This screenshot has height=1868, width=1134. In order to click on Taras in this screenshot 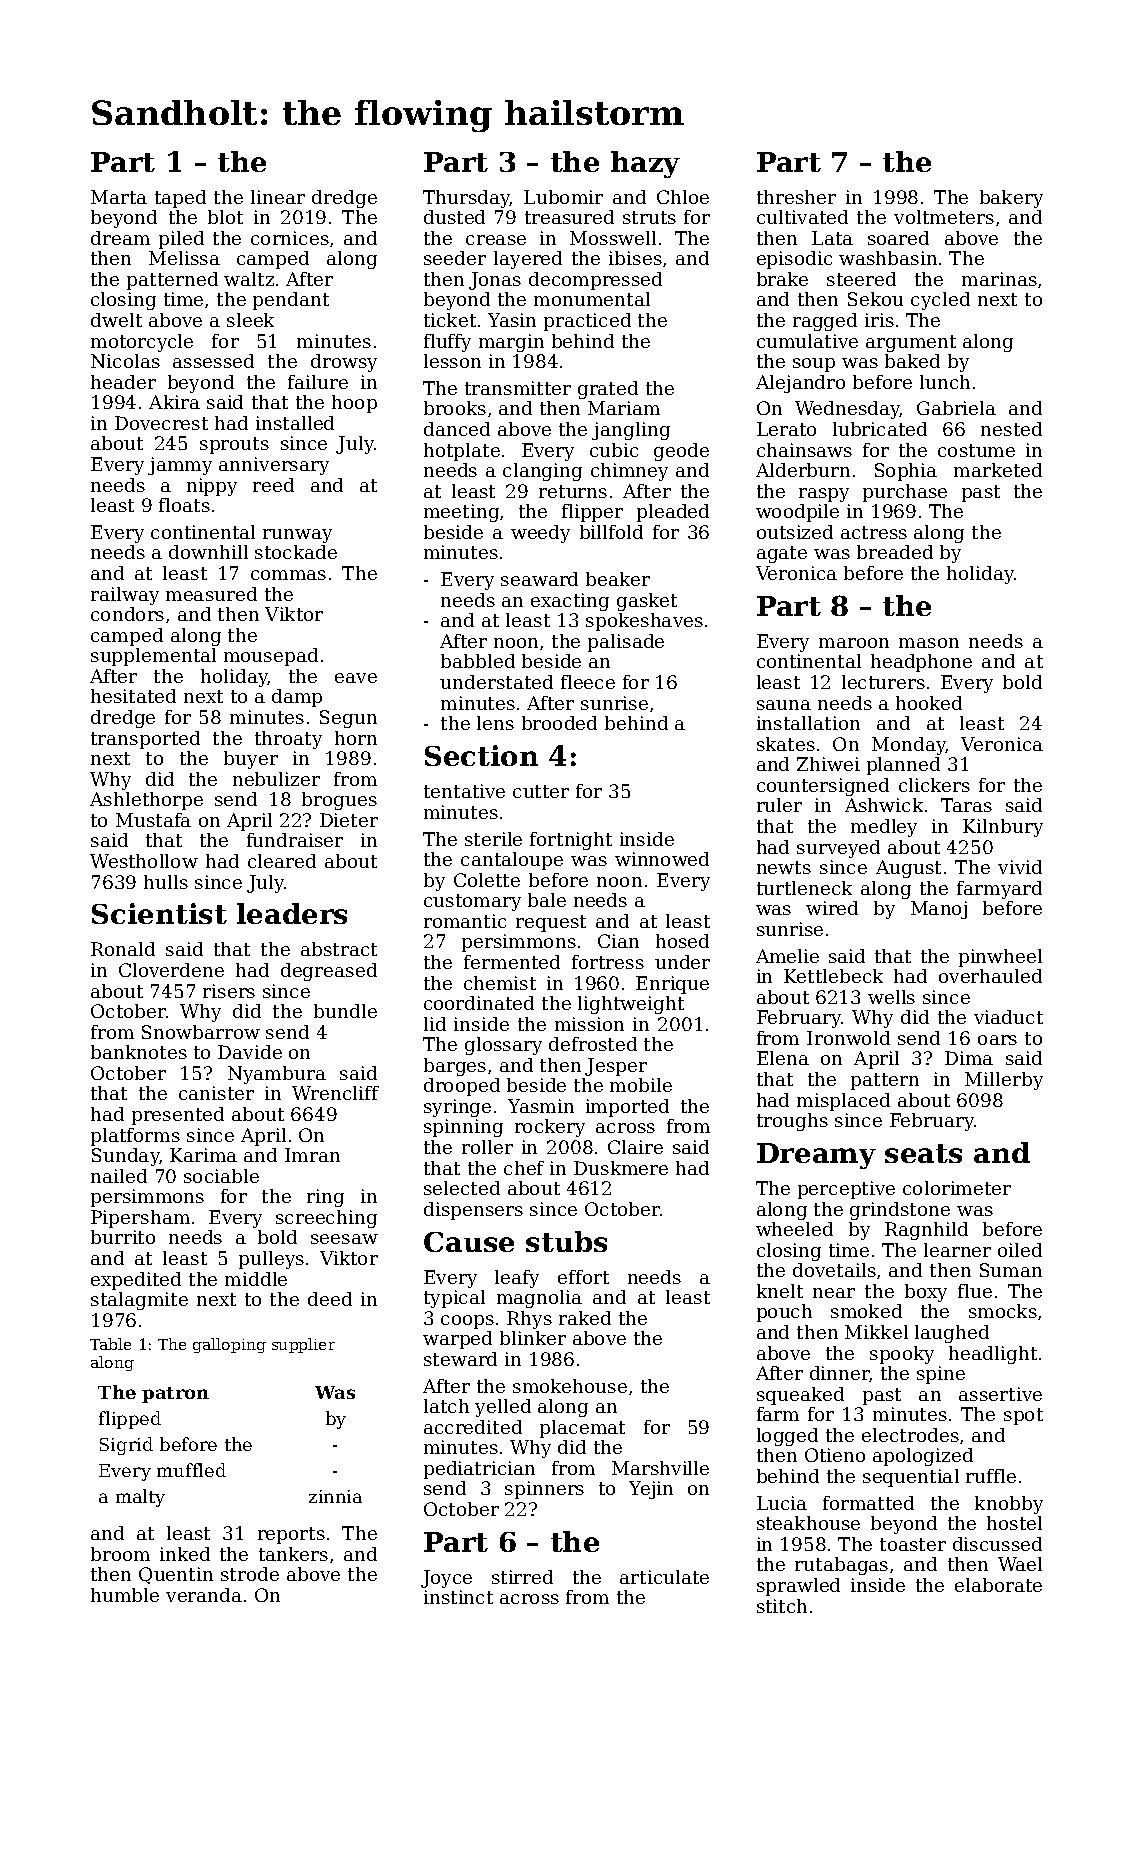, I will do `click(966, 805)`.
